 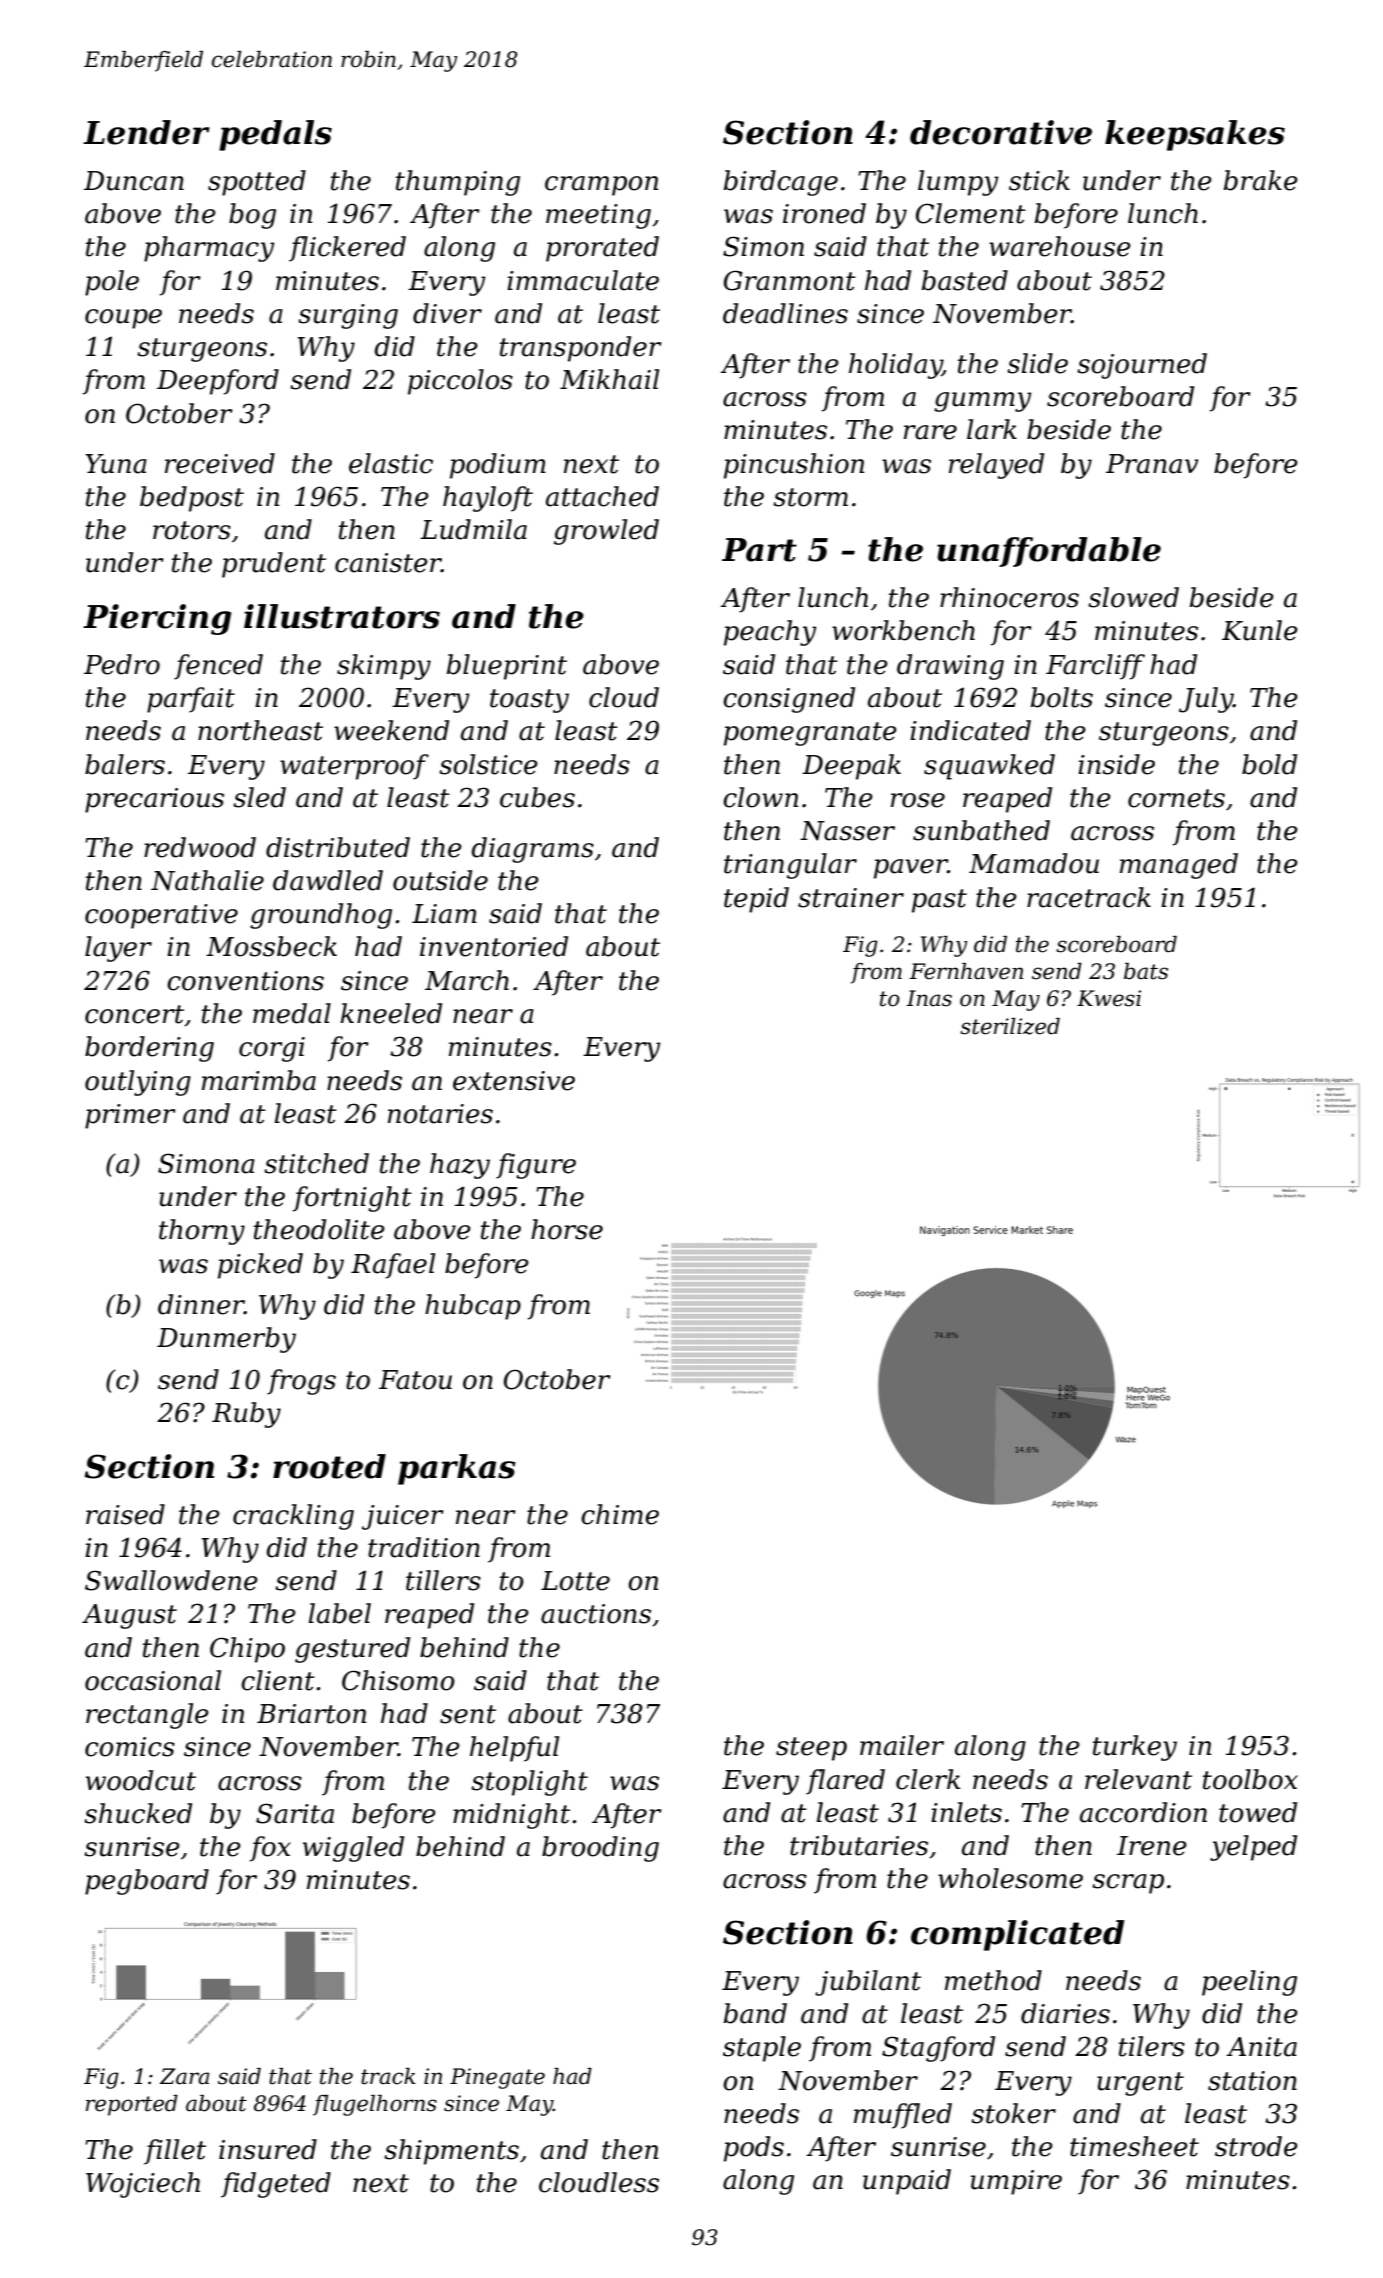 What do you see at coordinates (1250, 1779) in the document?
I see `toolbox` at bounding box center [1250, 1779].
